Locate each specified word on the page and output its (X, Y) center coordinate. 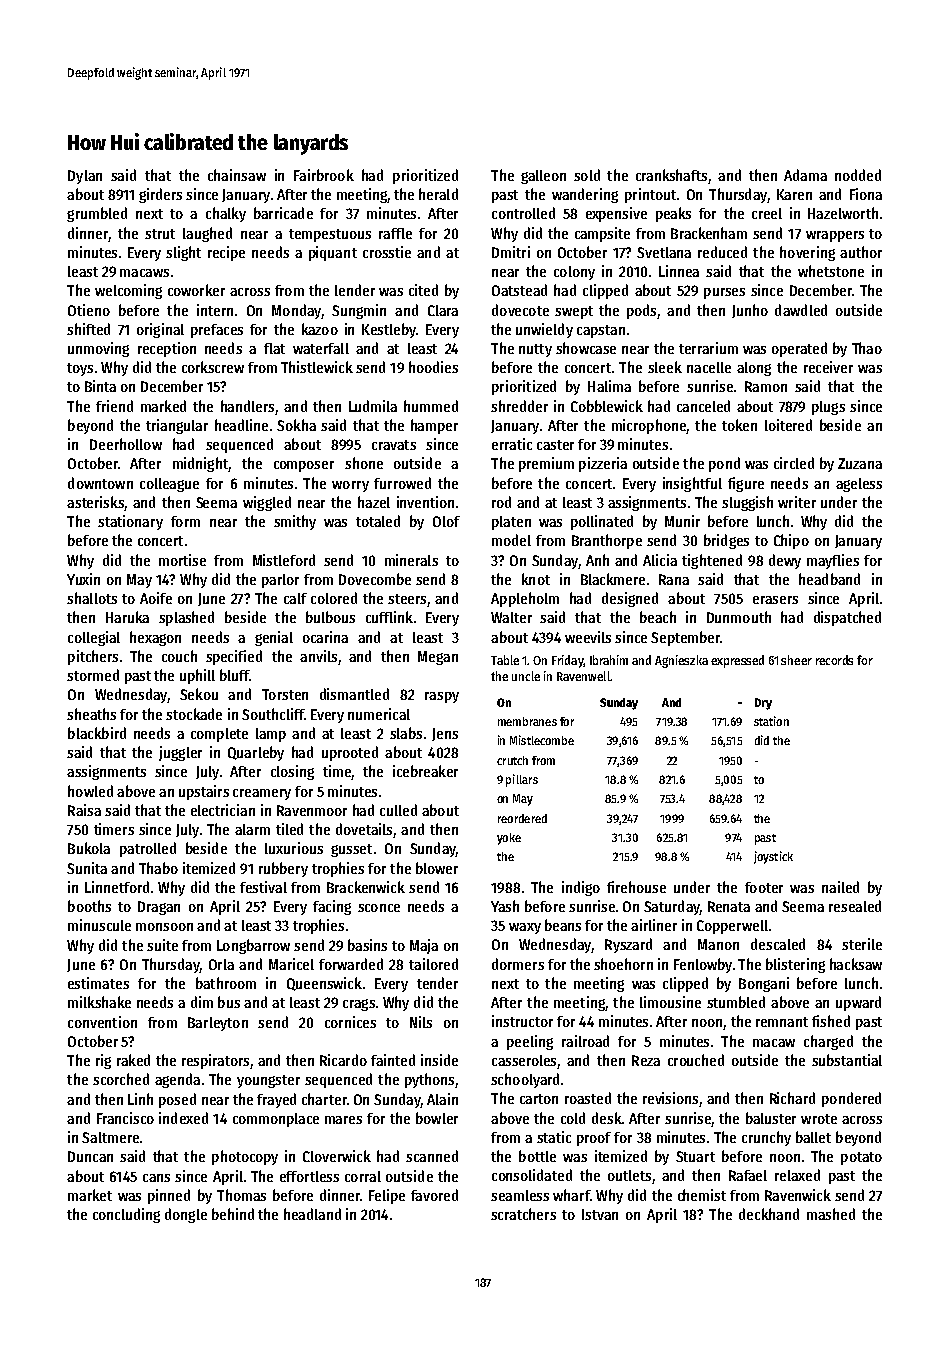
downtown (100, 483)
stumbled (736, 1002)
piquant (333, 253)
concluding (126, 1215)
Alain (442, 1099)
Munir (682, 521)
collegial (94, 638)
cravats (394, 445)
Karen (794, 194)
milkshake (99, 1002)
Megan (438, 658)
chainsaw (237, 175)
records (834, 660)
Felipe (387, 1196)
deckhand (769, 1214)
